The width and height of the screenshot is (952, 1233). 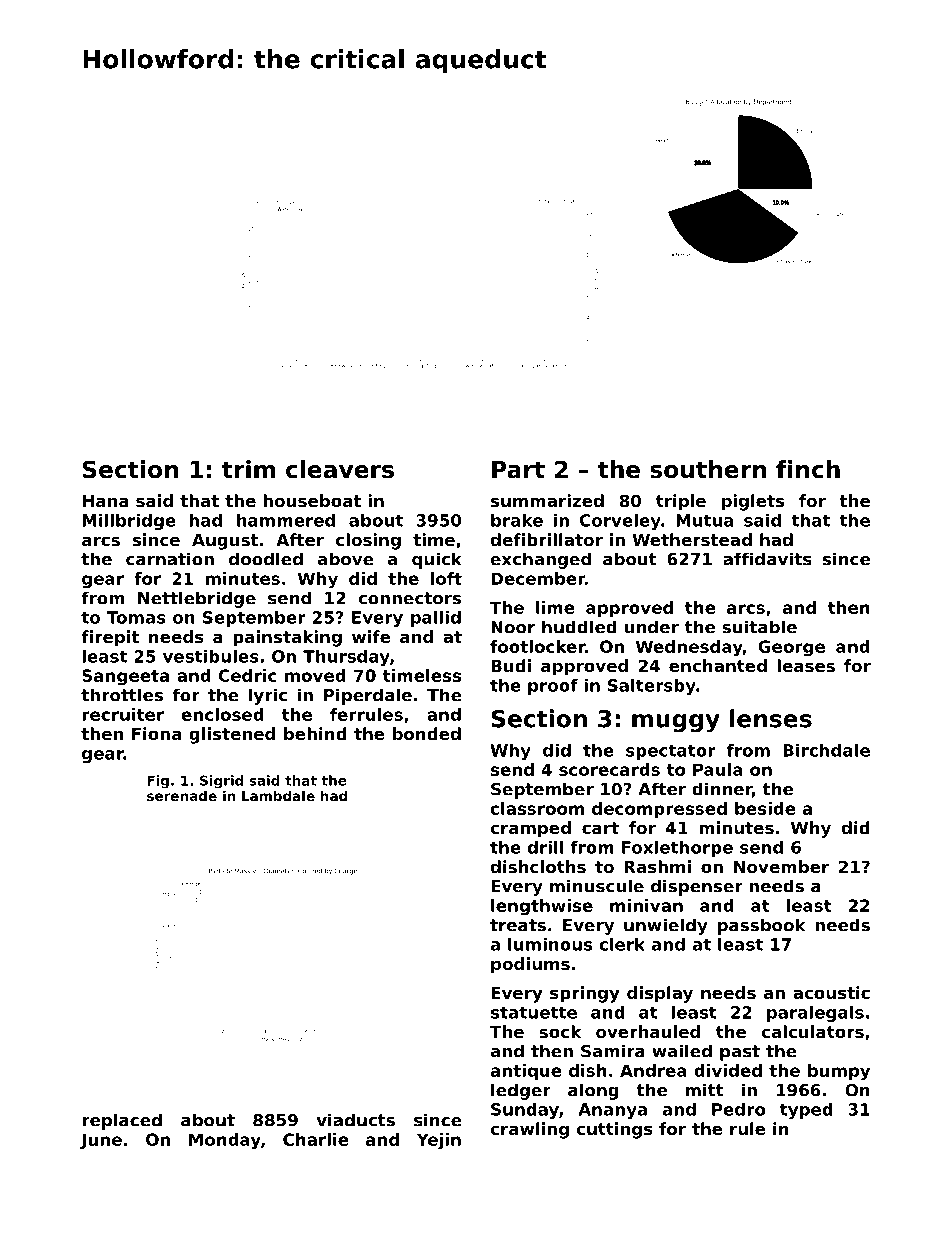 I want to click on under, so click(x=652, y=627).
